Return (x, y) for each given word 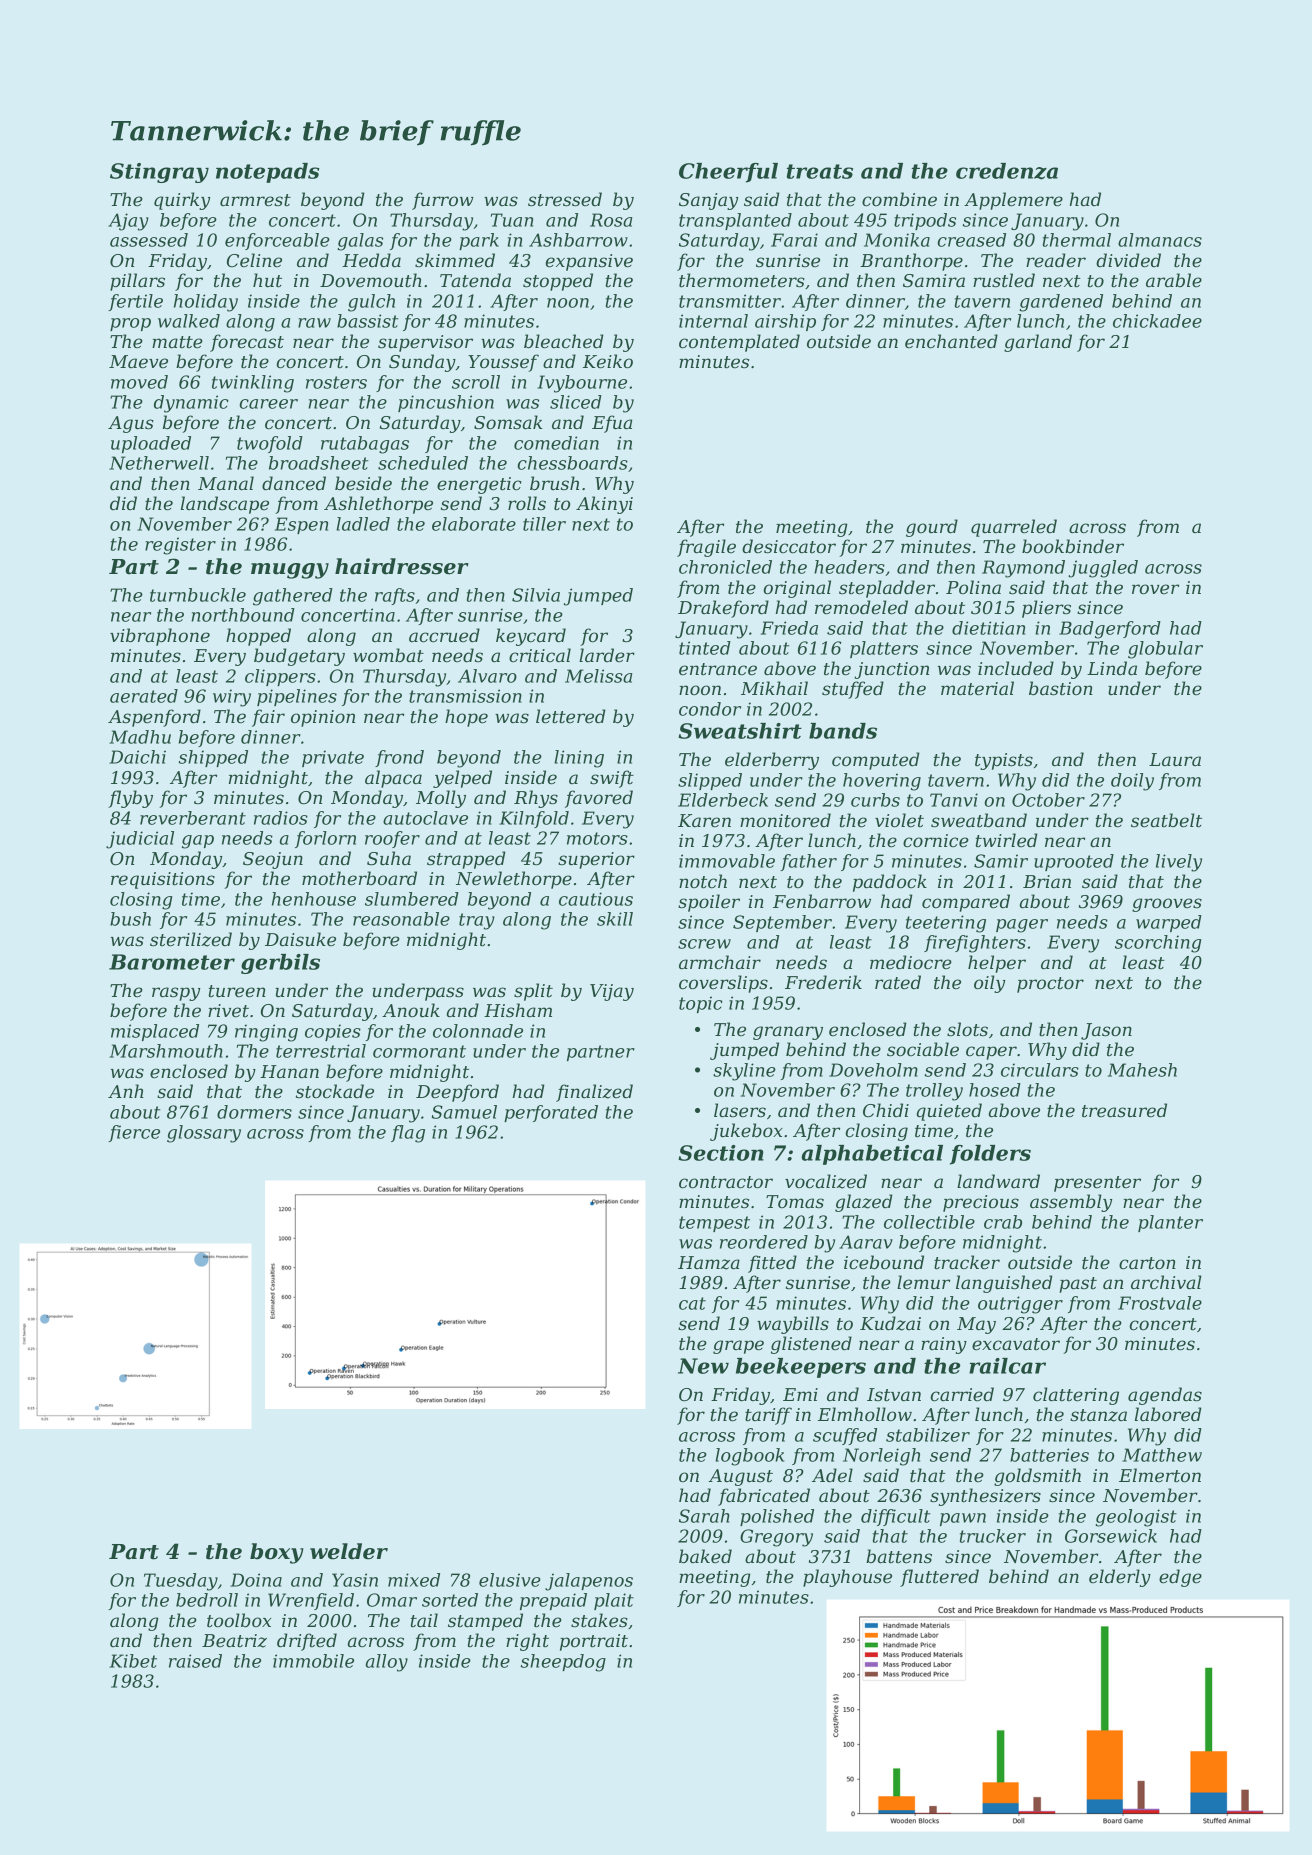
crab (1003, 1222)
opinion (323, 718)
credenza (1007, 171)
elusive (510, 1580)
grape (738, 1347)
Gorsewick (1111, 1536)
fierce (134, 1133)
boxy (277, 1553)
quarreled (1014, 528)
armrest (255, 200)
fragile (706, 548)
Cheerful (728, 173)
